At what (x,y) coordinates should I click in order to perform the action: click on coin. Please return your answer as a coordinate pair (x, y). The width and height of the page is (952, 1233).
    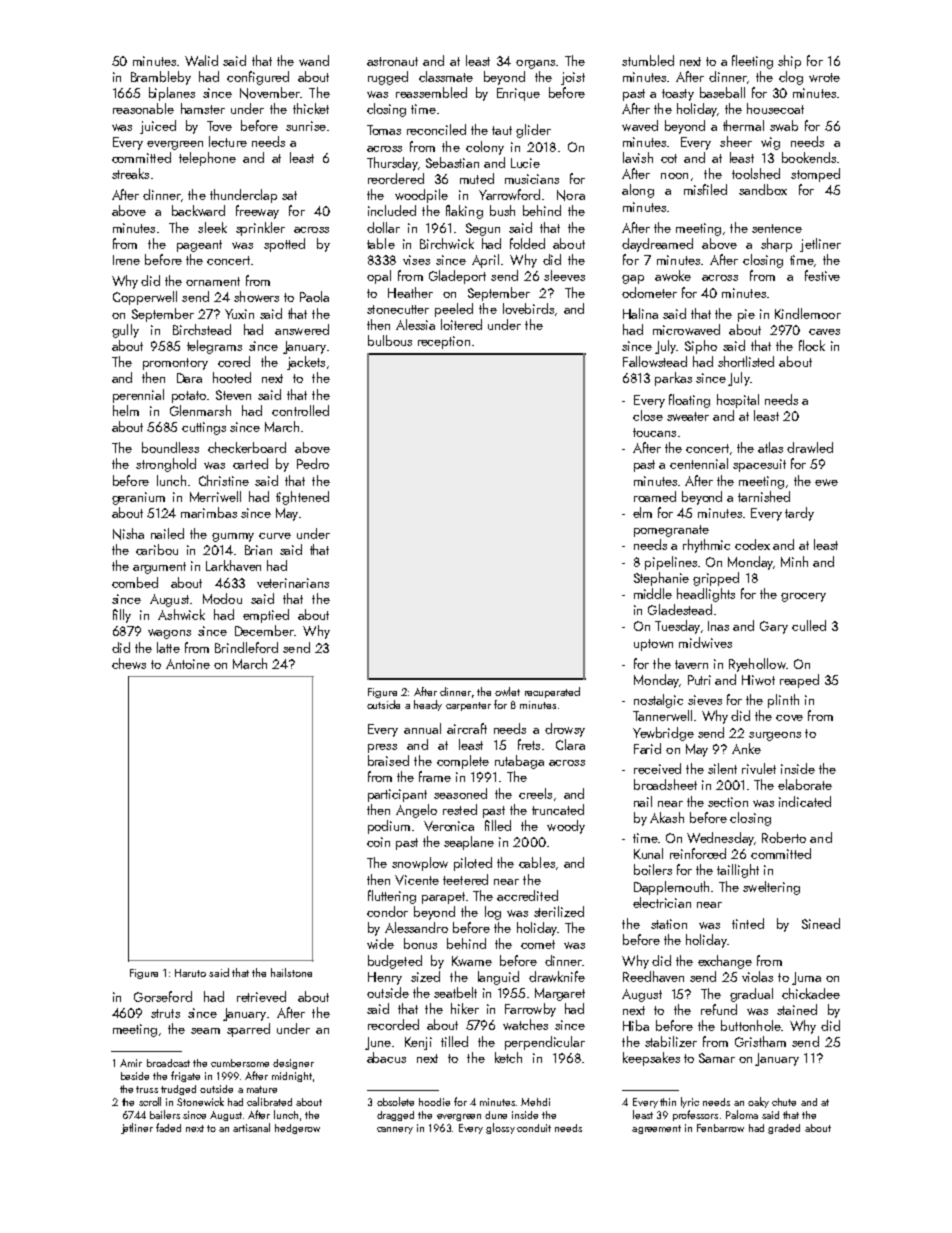
    Looking at the image, I should click on (378, 842).
